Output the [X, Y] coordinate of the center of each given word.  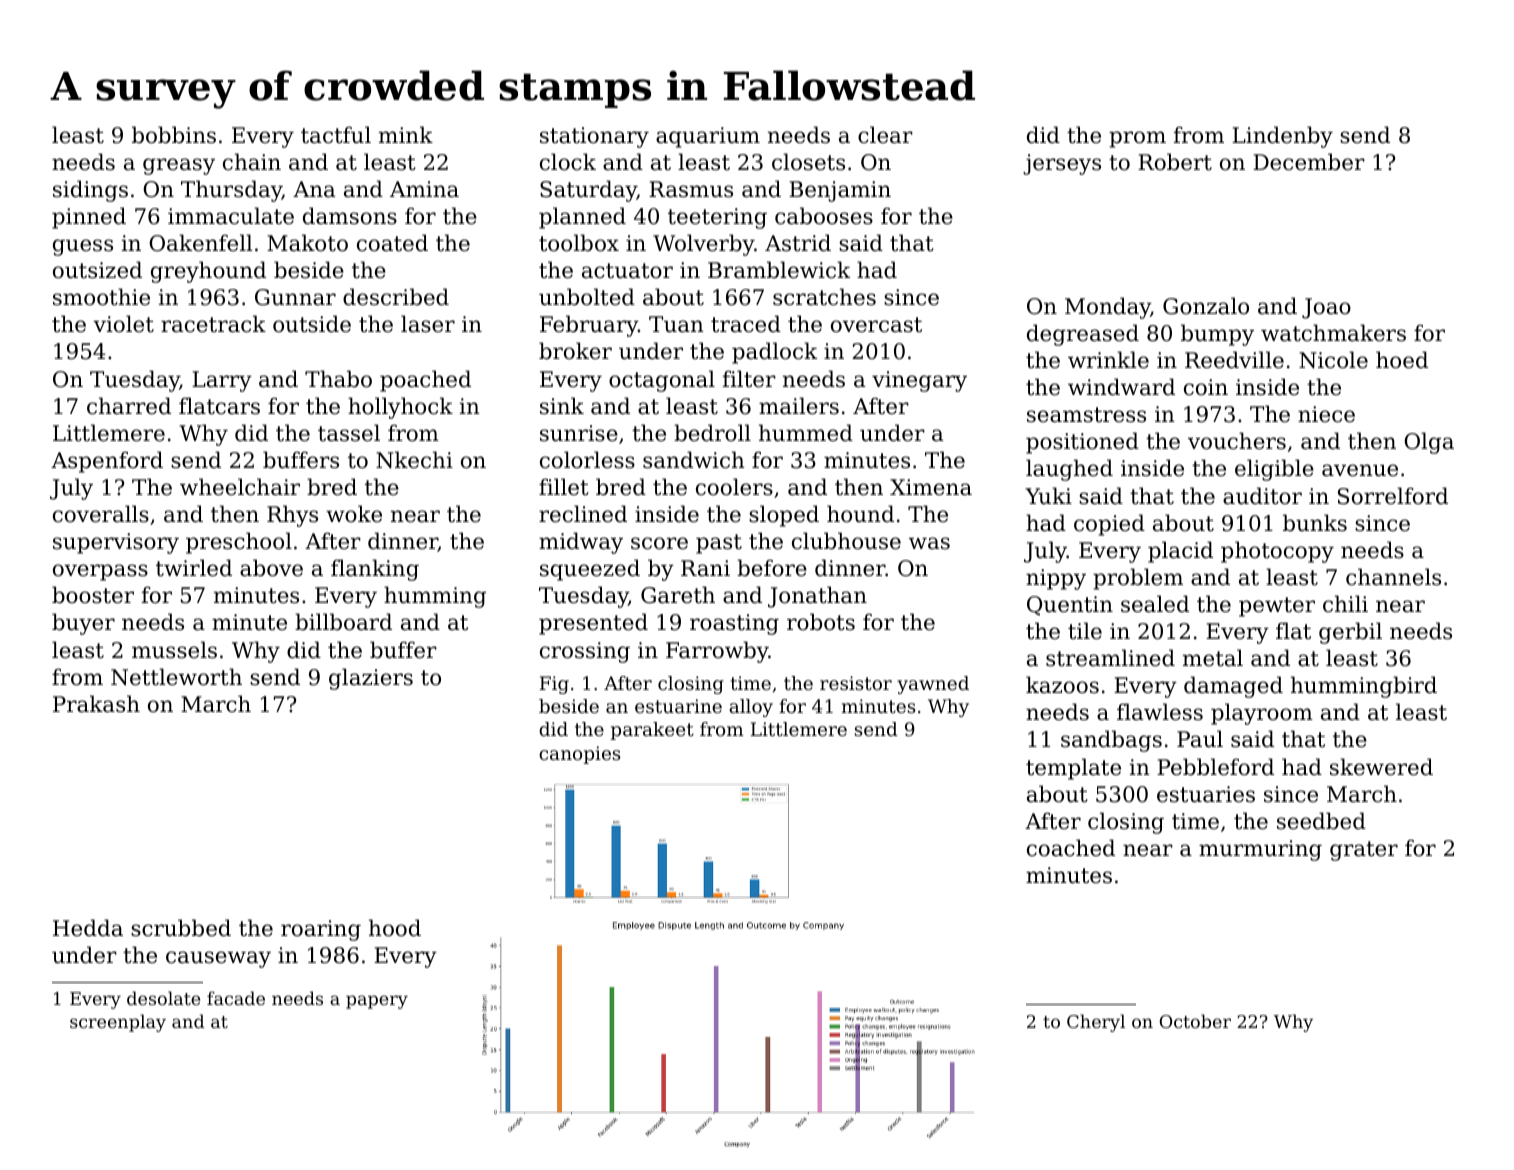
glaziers [371, 679]
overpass [100, 572]
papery [377, 1002]
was [929, 543]
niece [1326, 414]
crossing [585, 652]
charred [129, 406]
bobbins [174, 135]
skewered [1381, 767]
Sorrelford [1393, 496]
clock [568, 162]
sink [562, 406]
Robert [1175, 162]
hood [395, 928]
